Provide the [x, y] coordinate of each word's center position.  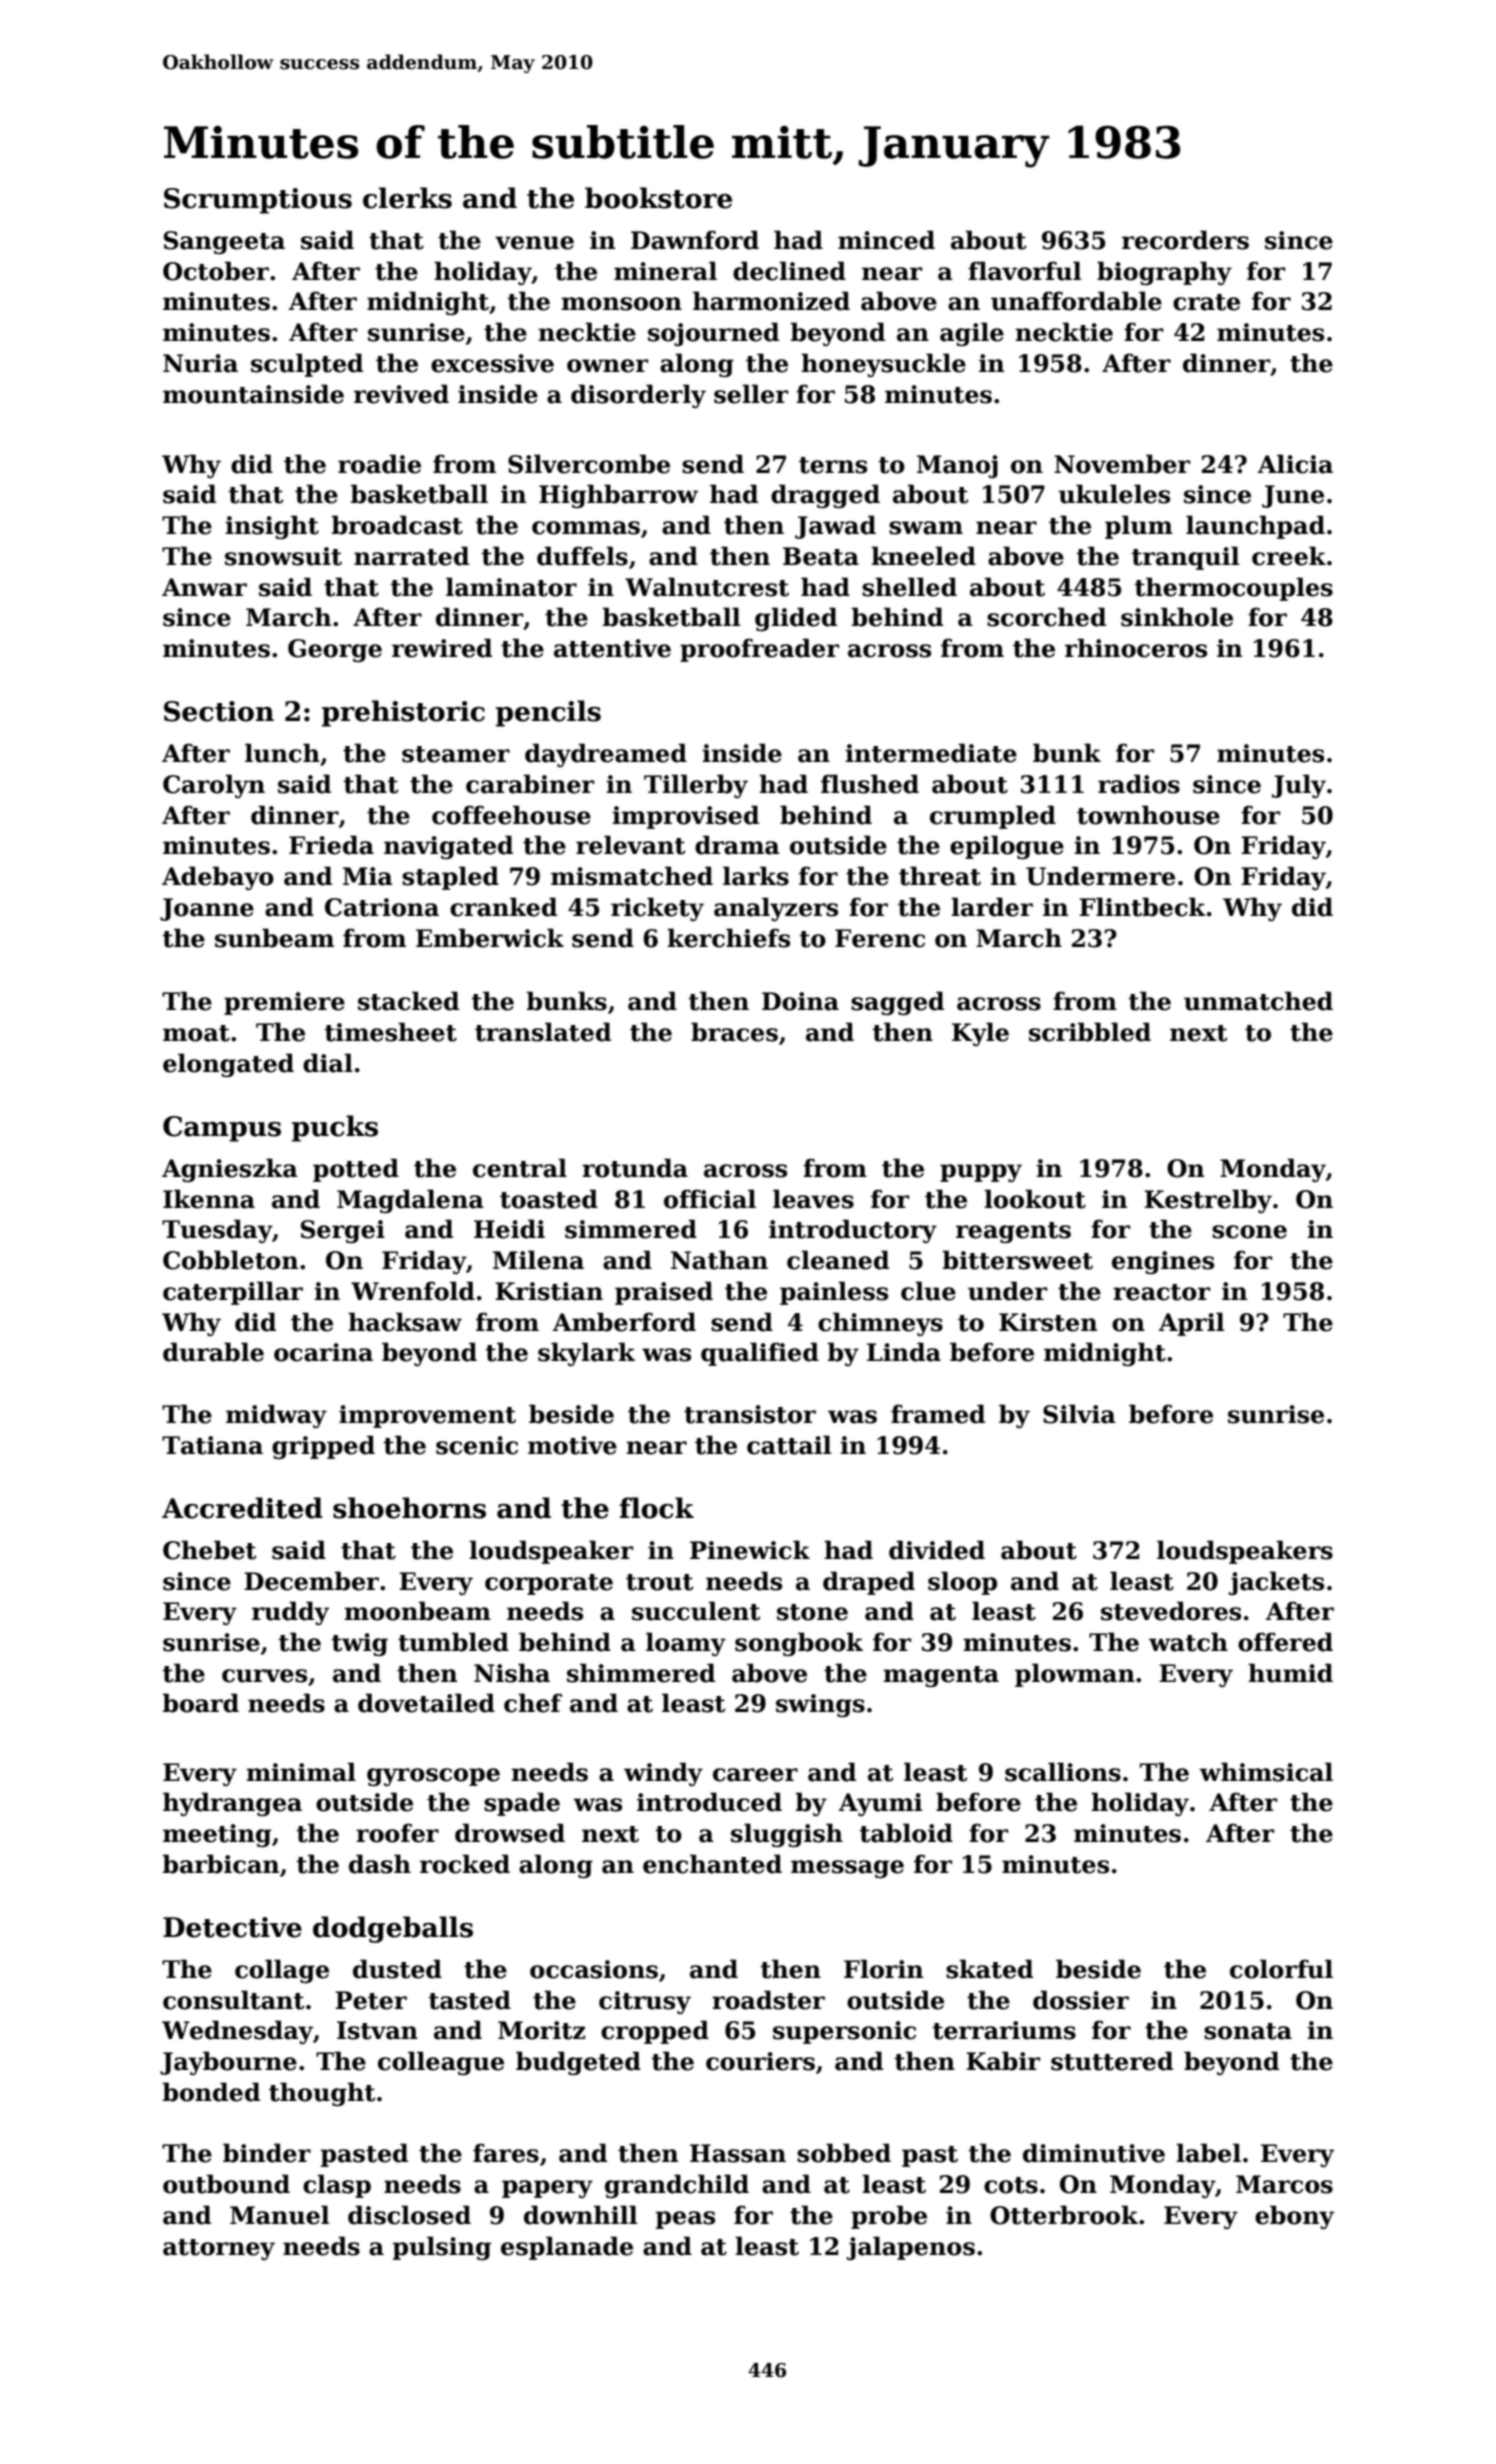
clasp [337, 2186]
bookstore [658, 198]
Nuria [200, 363]
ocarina [323, 1352]
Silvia [1079, 1414]
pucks [335, 1128]
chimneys [880, 1324]
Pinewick [750, 1550]
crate [1206, 302]
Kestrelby [1208, 1201]
